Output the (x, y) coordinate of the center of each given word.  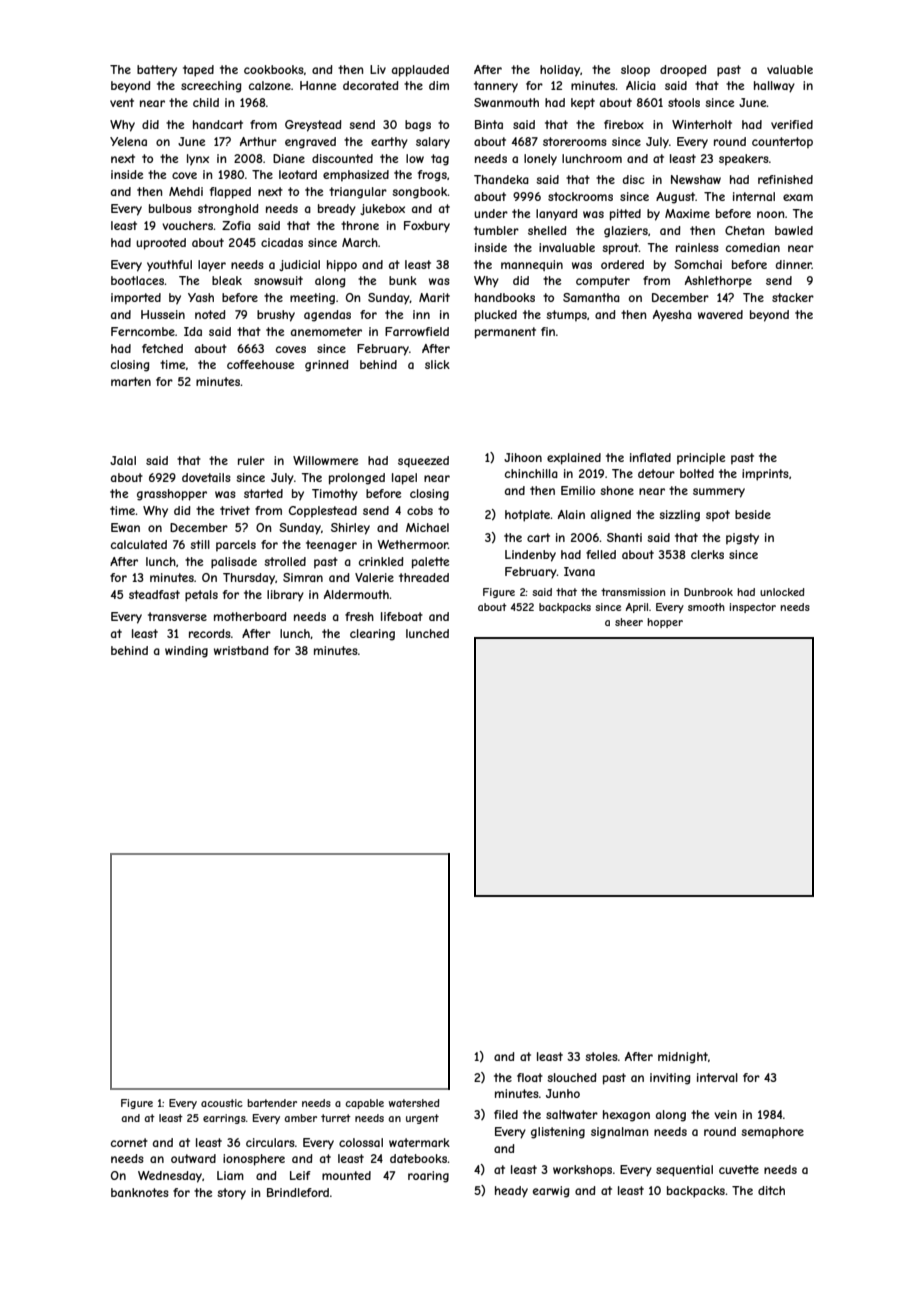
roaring (428, 1177)
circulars (270, 1142)
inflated (650, 457)
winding (186, 652)
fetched (162, 348)
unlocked (782, 592)
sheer (629, 622)
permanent (505, 333)
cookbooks (274, 69)
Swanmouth (506, 102)
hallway (774, 87)
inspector (753, 608)
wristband (241, 650)
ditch (771, 1190)
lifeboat (402, 616)
